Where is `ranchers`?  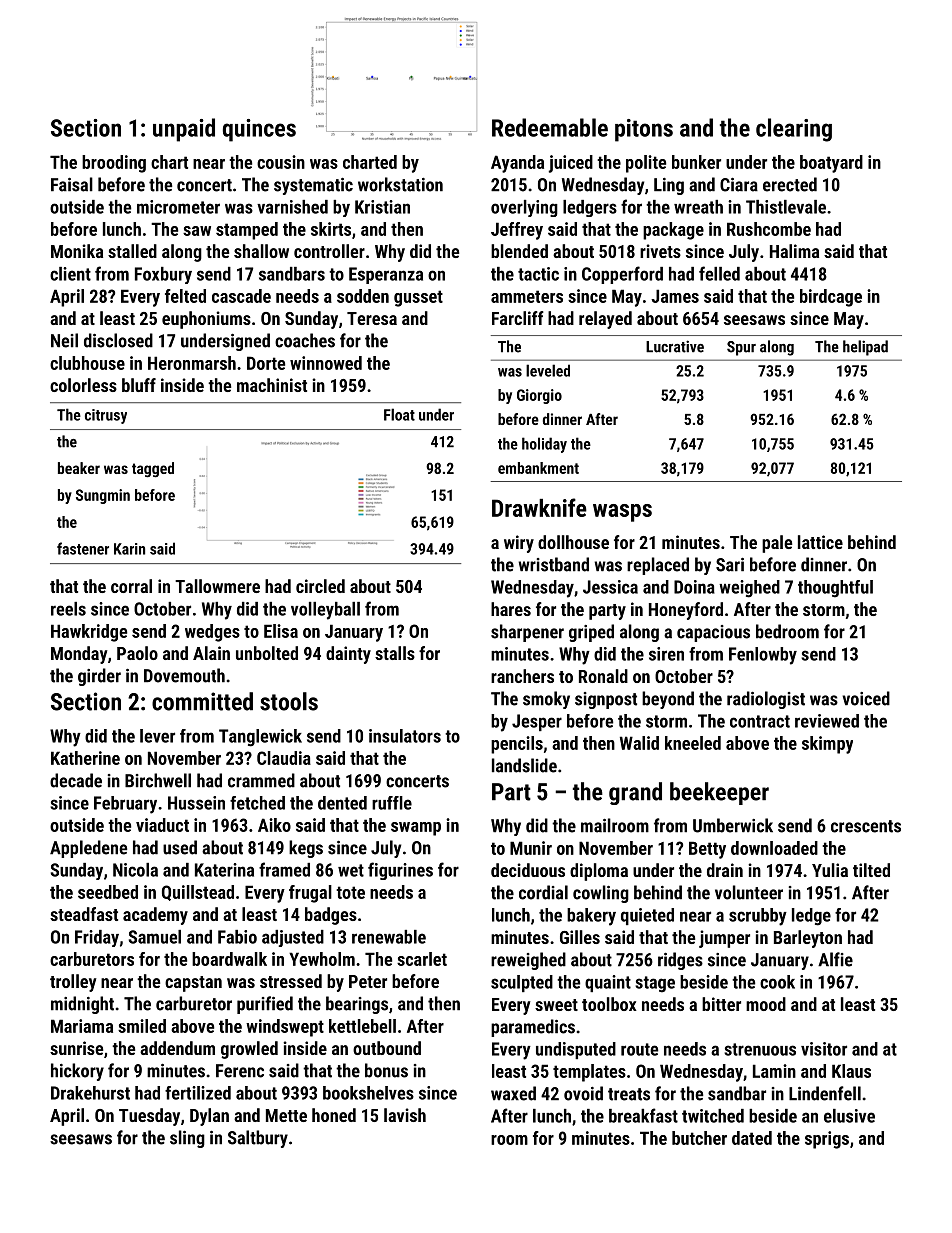 ranchers is located at coordinates (522, 676).
